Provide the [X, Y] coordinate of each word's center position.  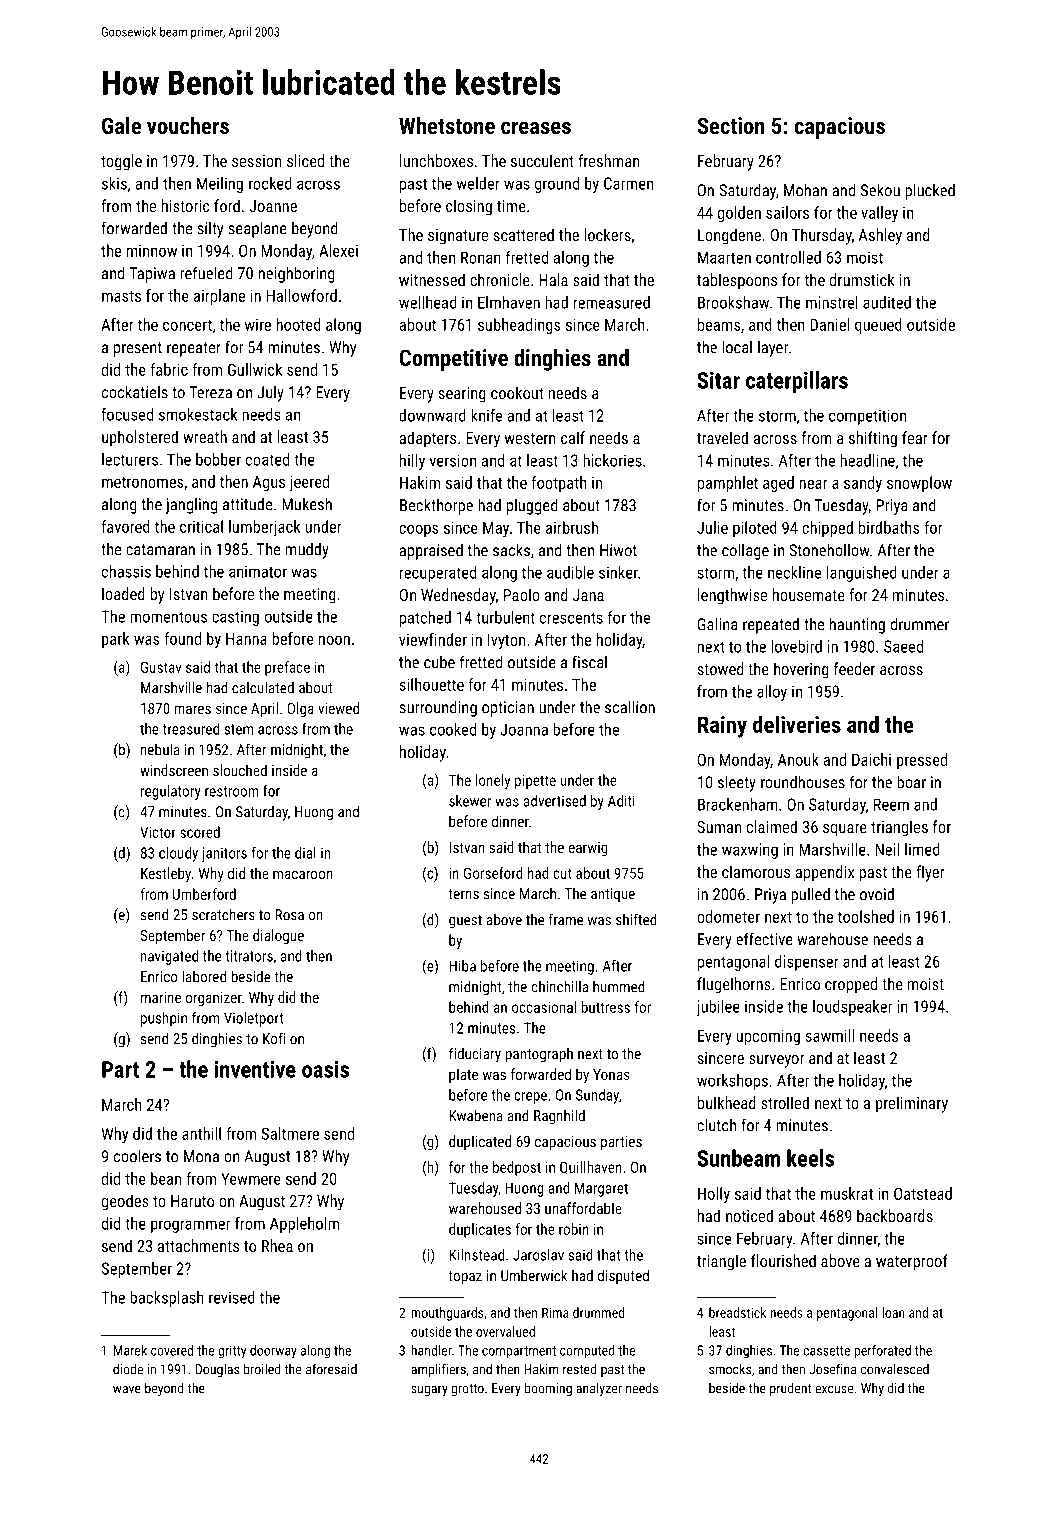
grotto [467, 1390]
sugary [429, 1390]
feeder [854, 668]
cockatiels [135, 392]
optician [508, 709]
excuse [834, 1389]
